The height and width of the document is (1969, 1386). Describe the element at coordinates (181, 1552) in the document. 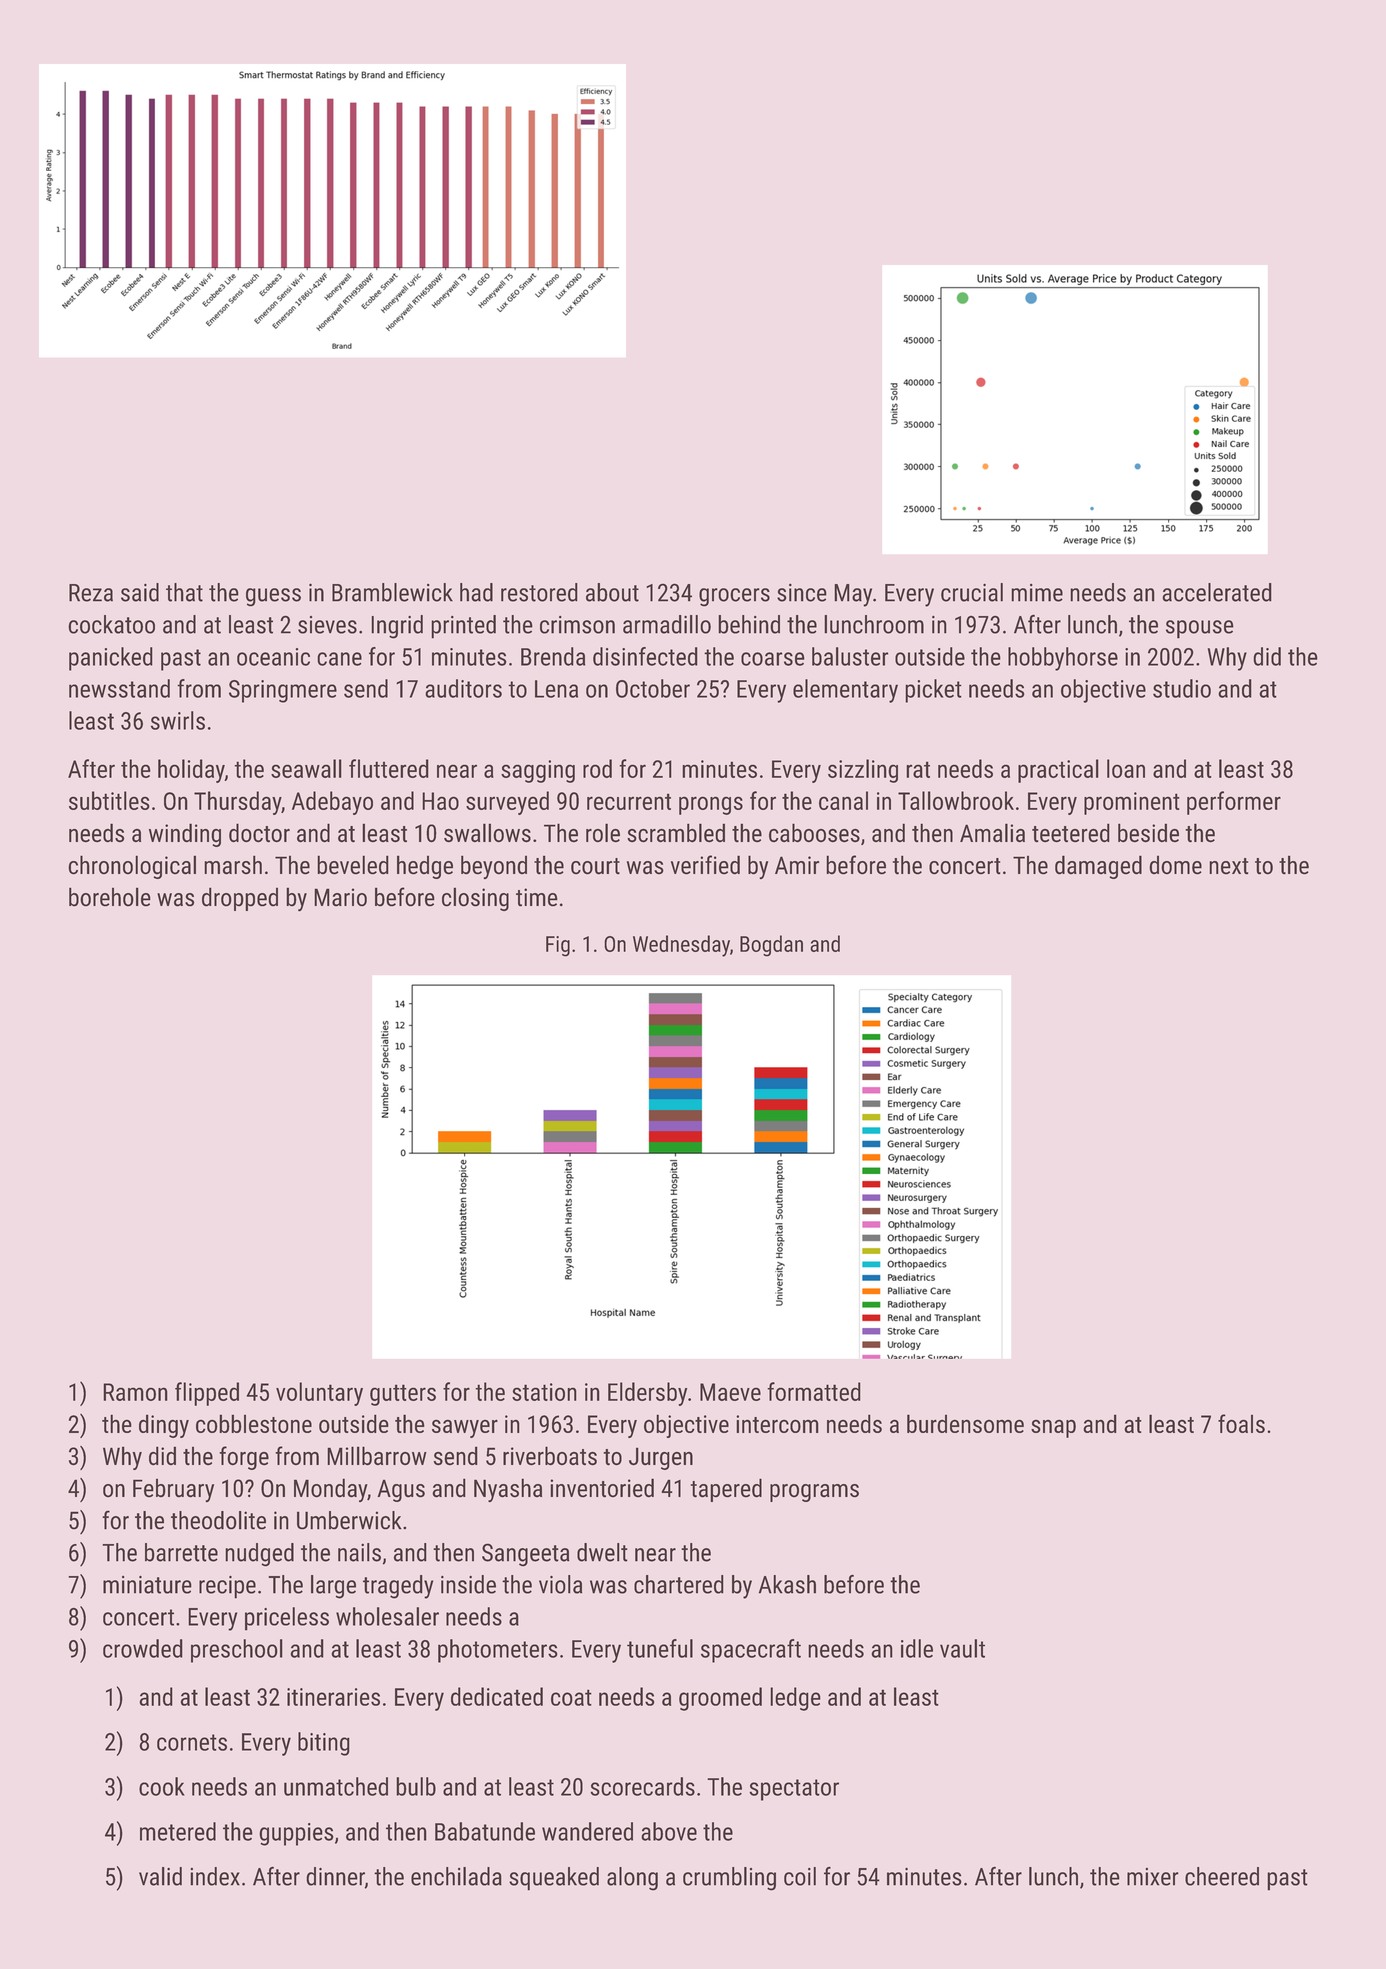

I see `barrette` at that location.
